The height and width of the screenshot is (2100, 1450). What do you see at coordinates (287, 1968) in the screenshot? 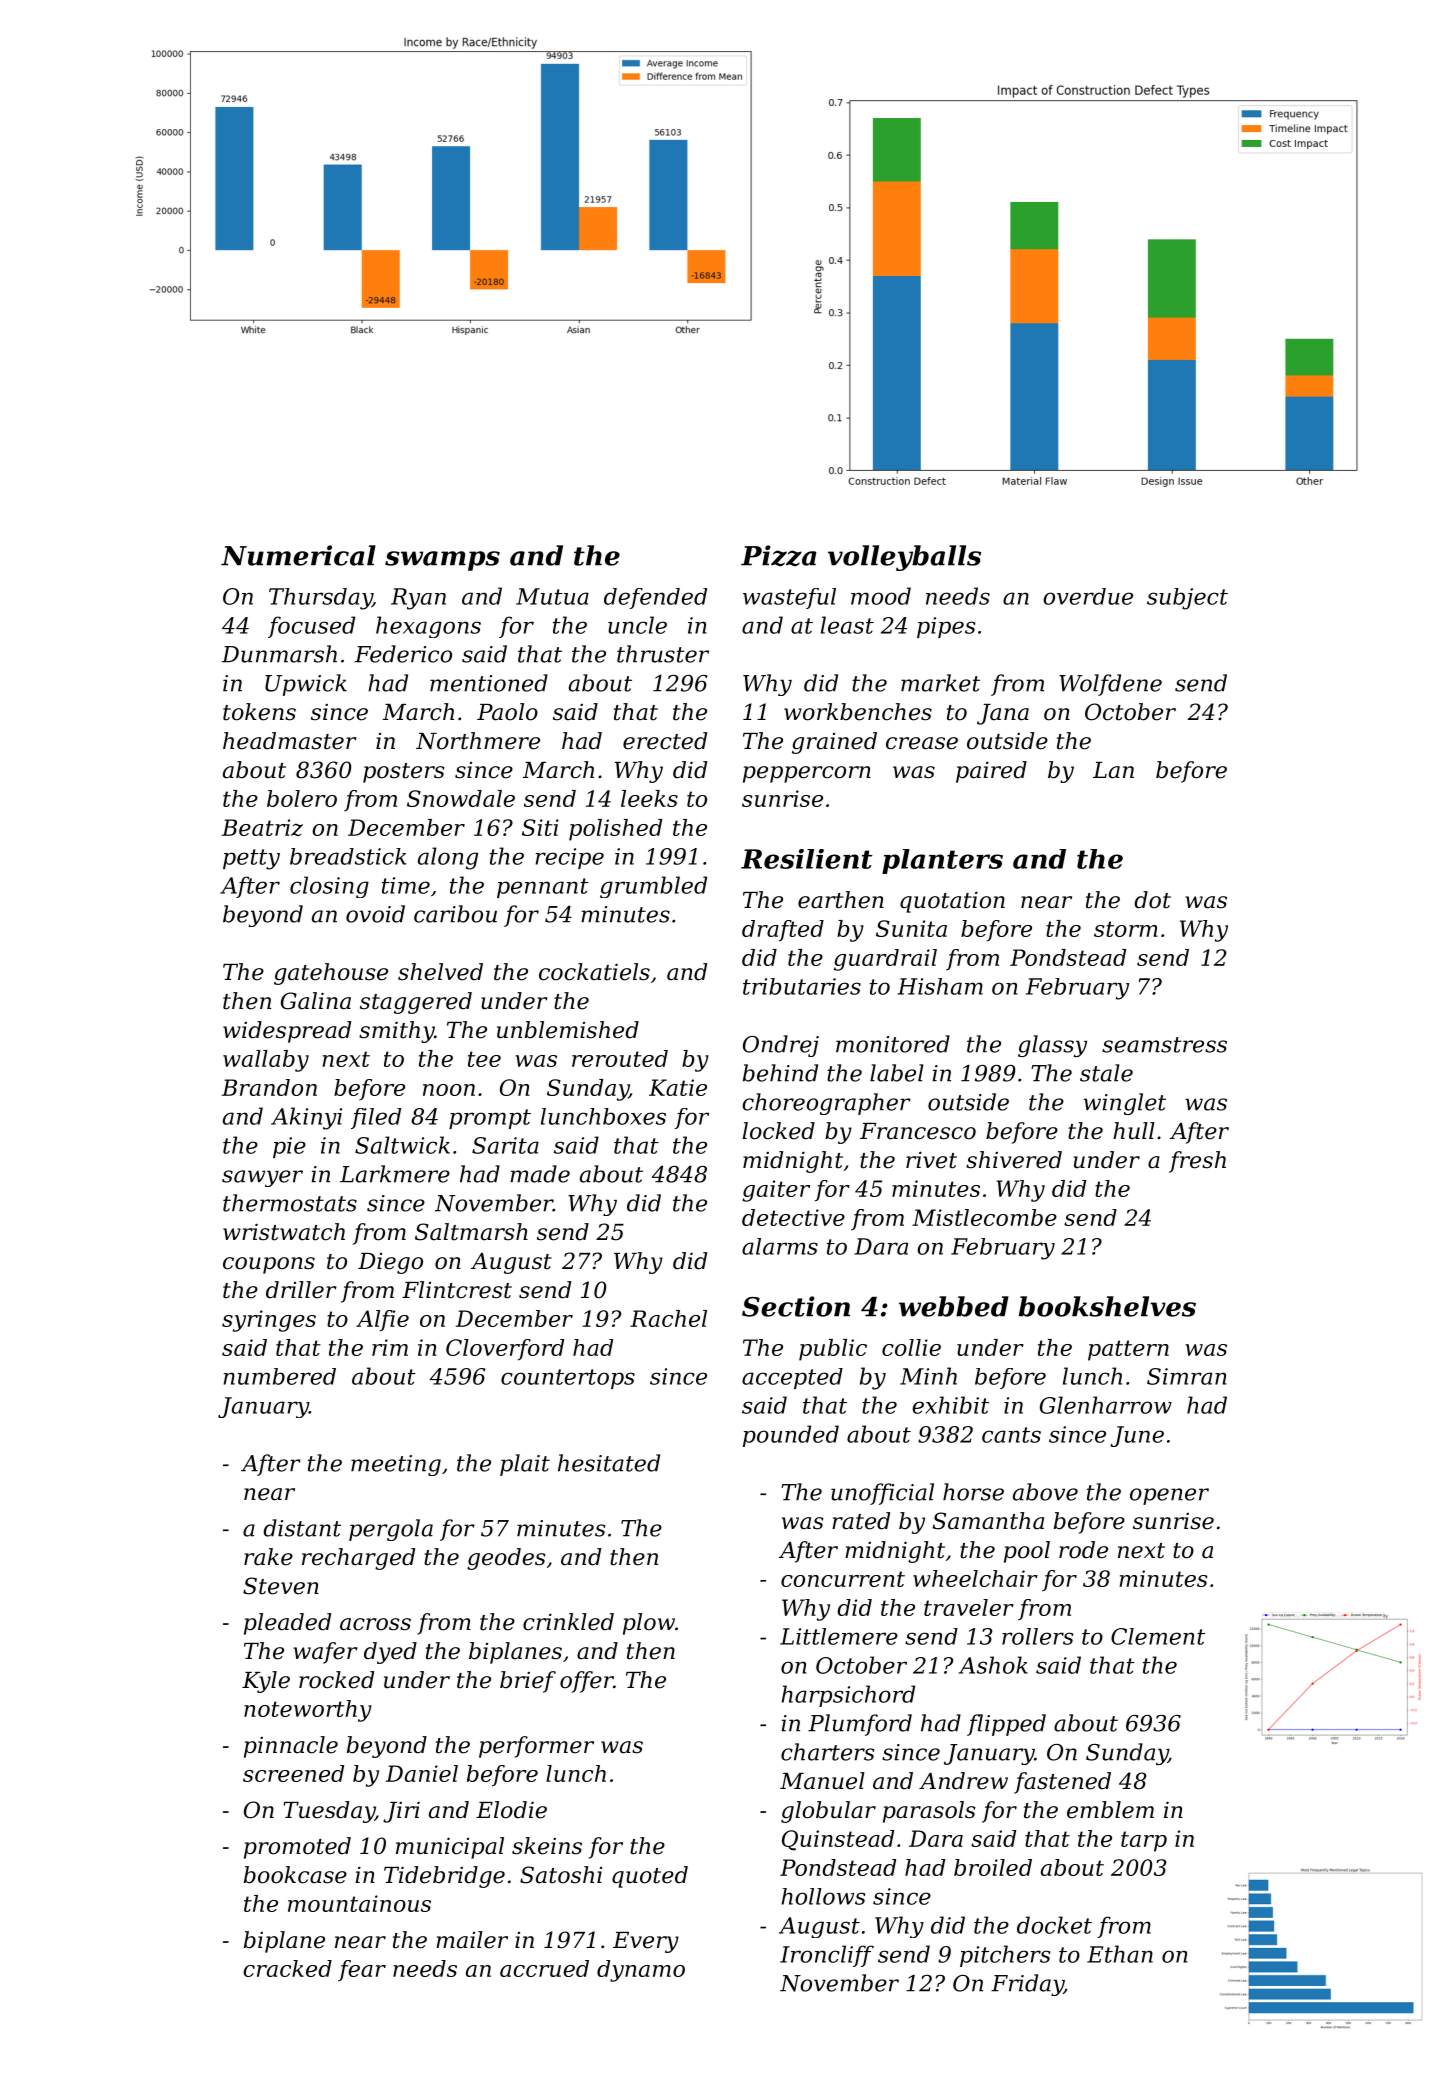
I see `cracked` at bounding box center [287, 1968].
